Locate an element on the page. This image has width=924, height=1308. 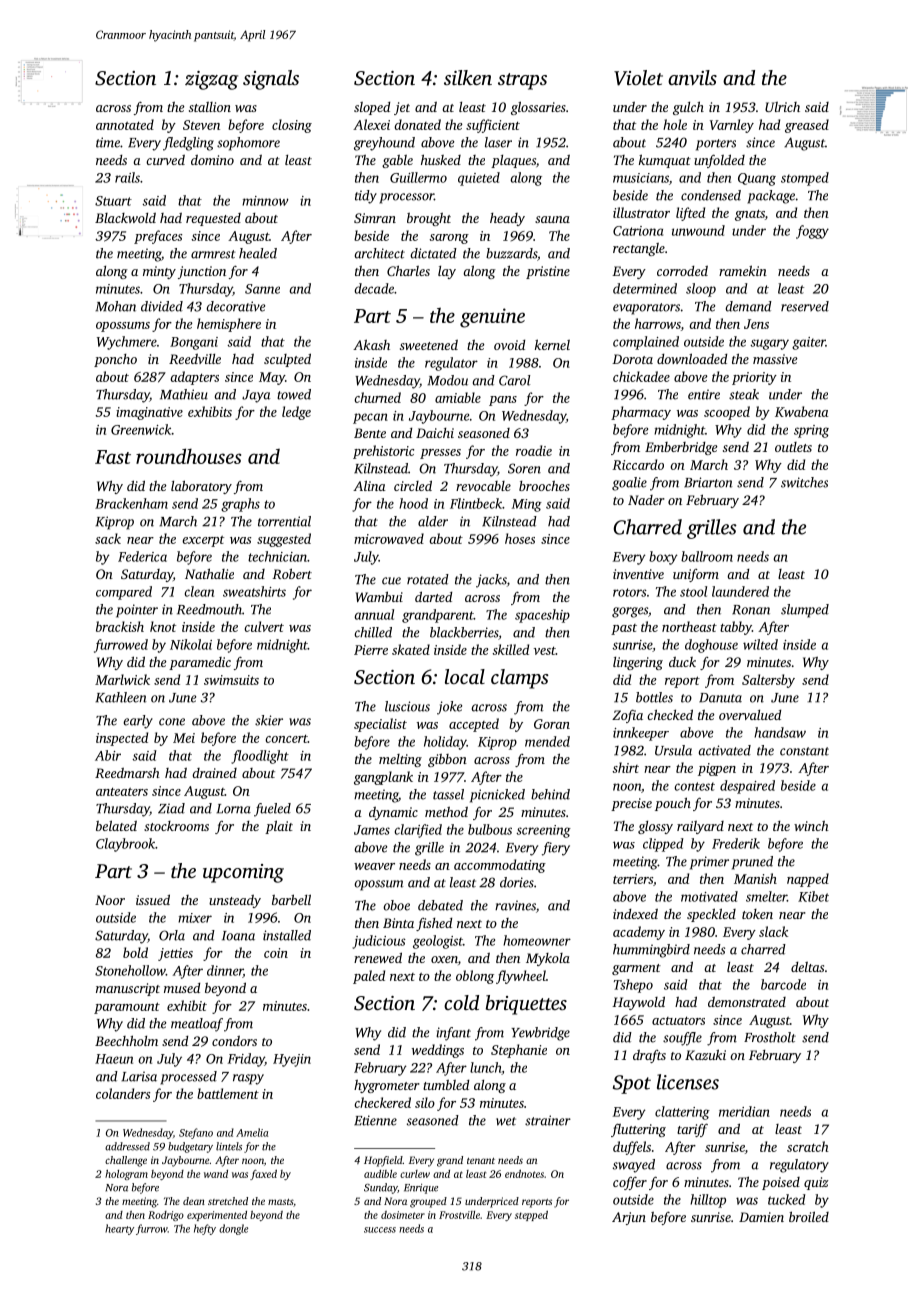
reserved is located at coordinates (805, 306).
